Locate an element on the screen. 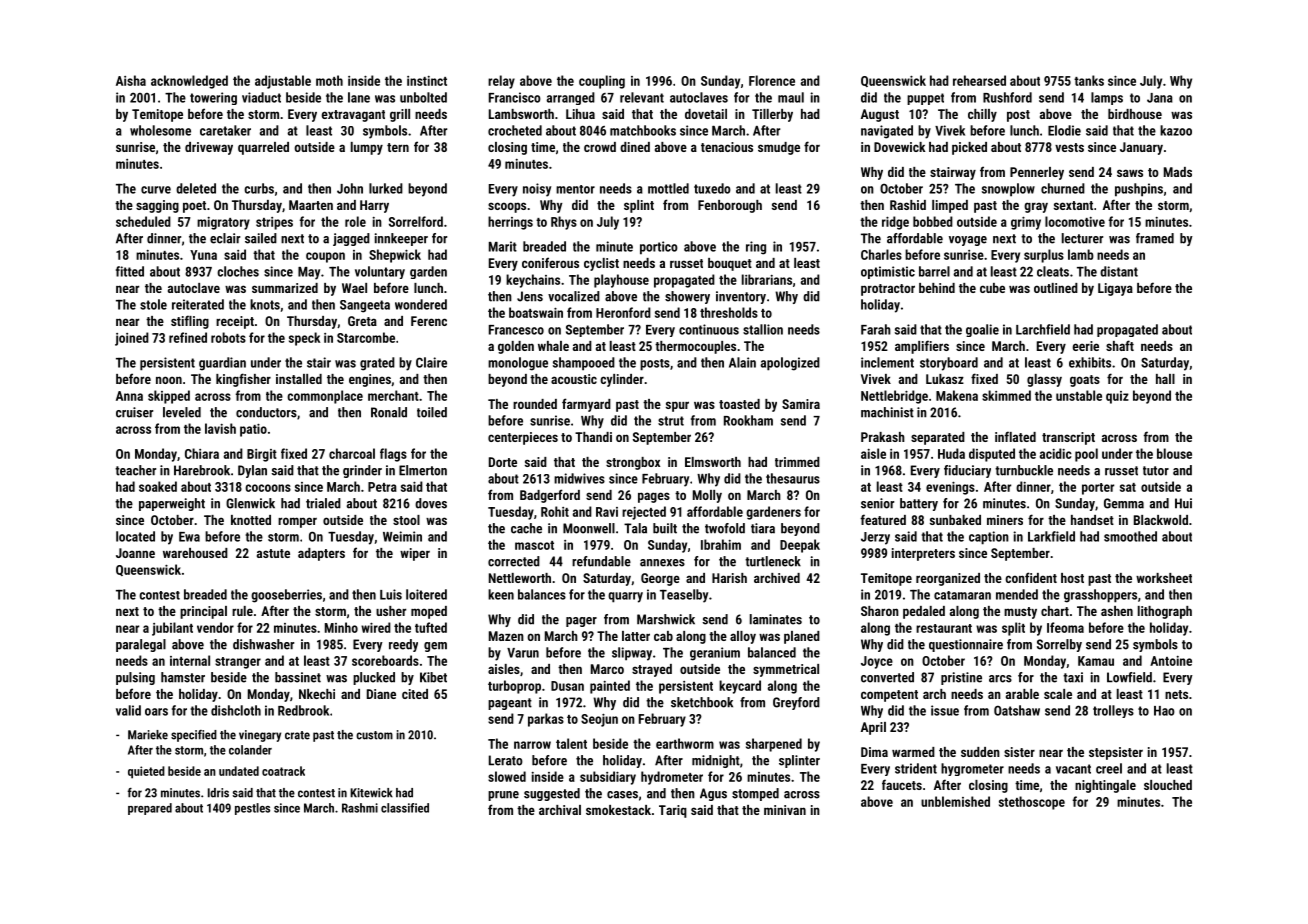 This screenshot has width=1308, height=924. Ligaya is located at coordinates (1115, 289).
